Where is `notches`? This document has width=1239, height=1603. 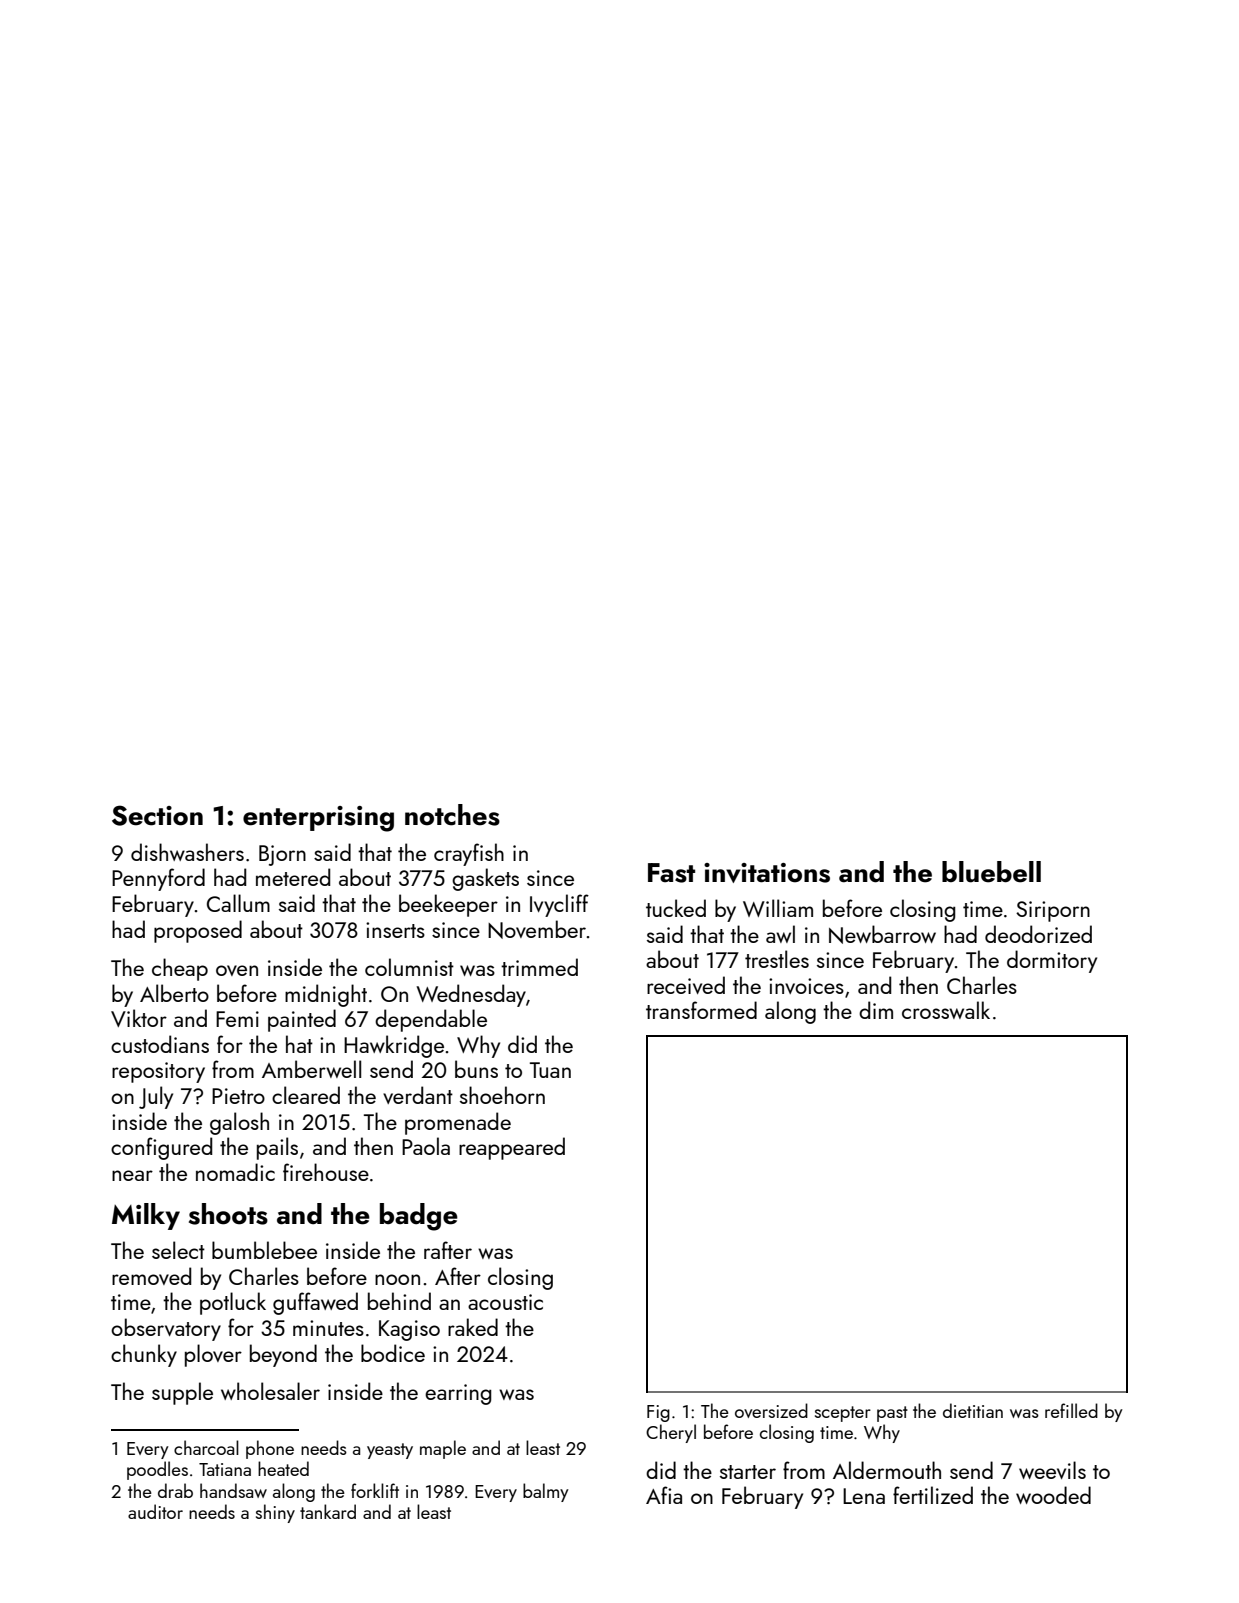 notches is located at coordinates (452, 815).
